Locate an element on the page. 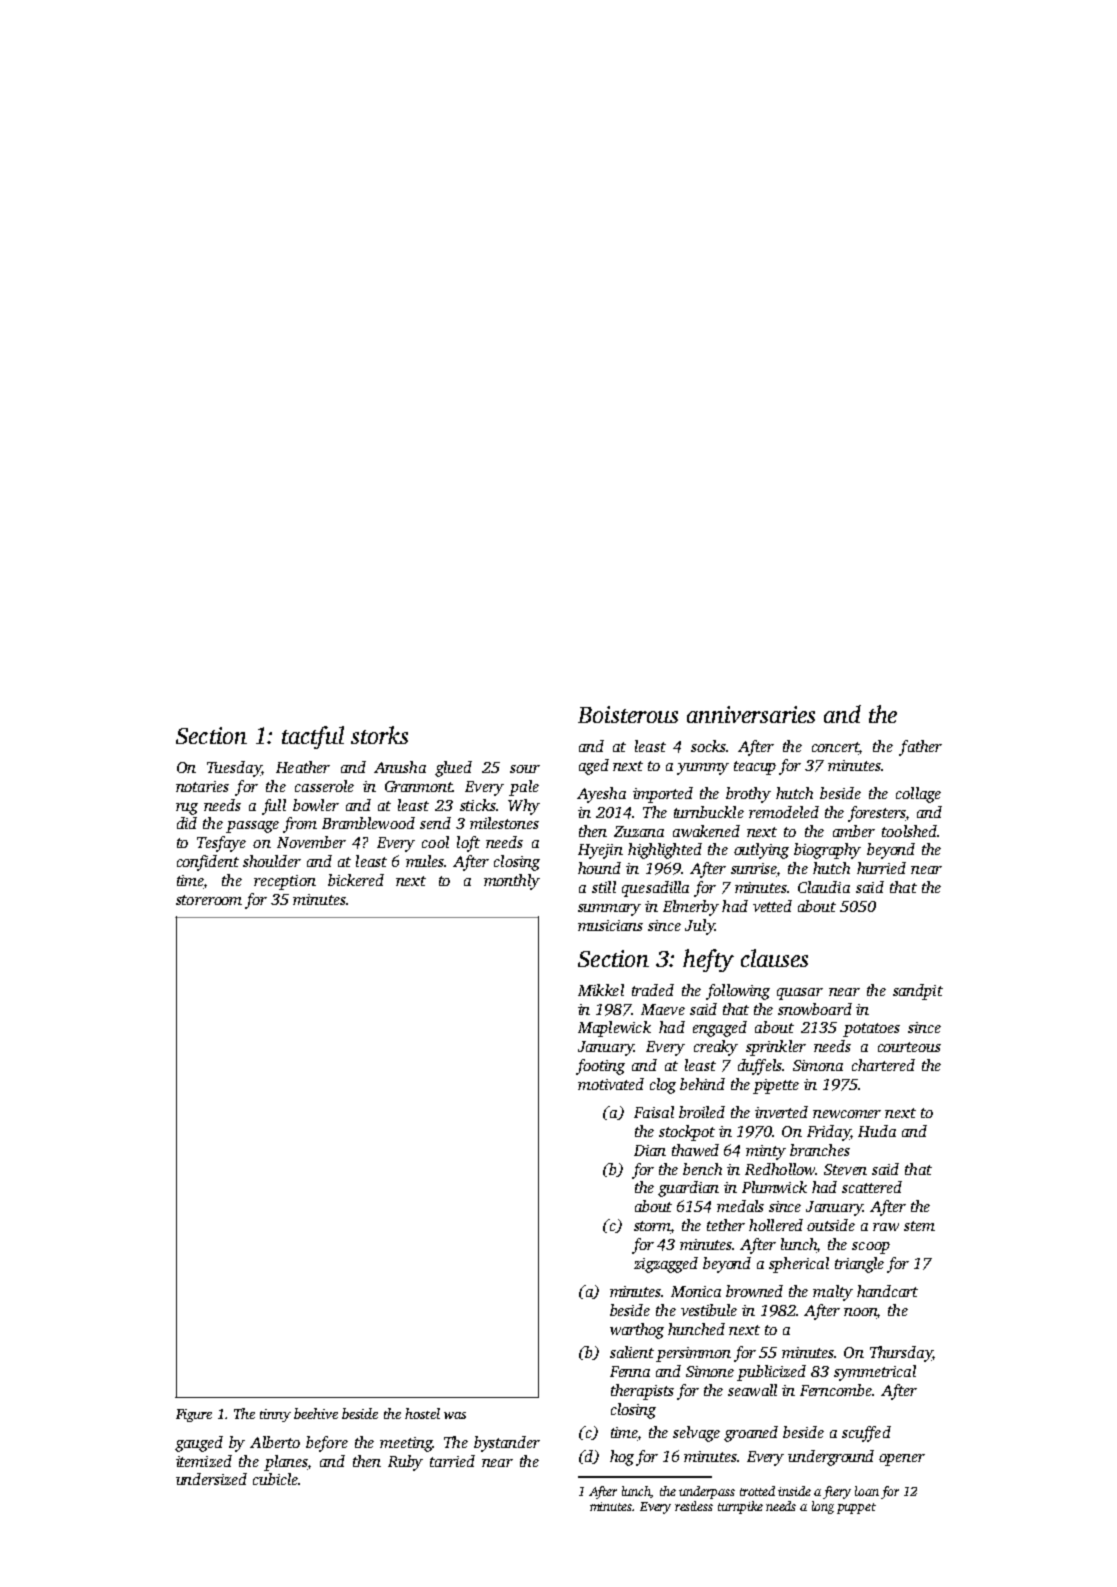 Image resolution: width=1117 pixels, height=1587 pixels. cubicle is located at coordinates (275, 1479).
